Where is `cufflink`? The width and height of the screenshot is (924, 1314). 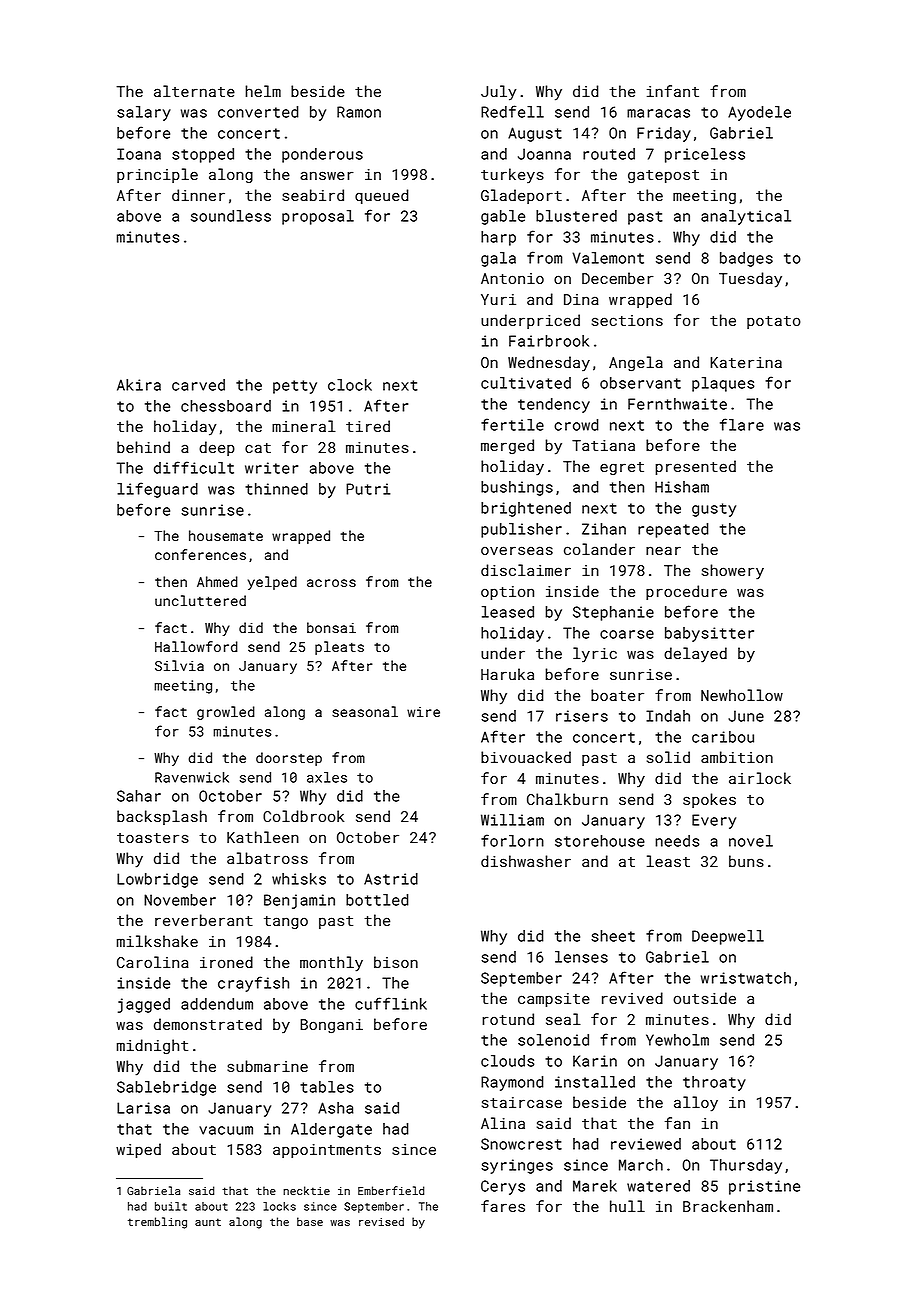
cufflink is located at coordinates (391, 1003).
